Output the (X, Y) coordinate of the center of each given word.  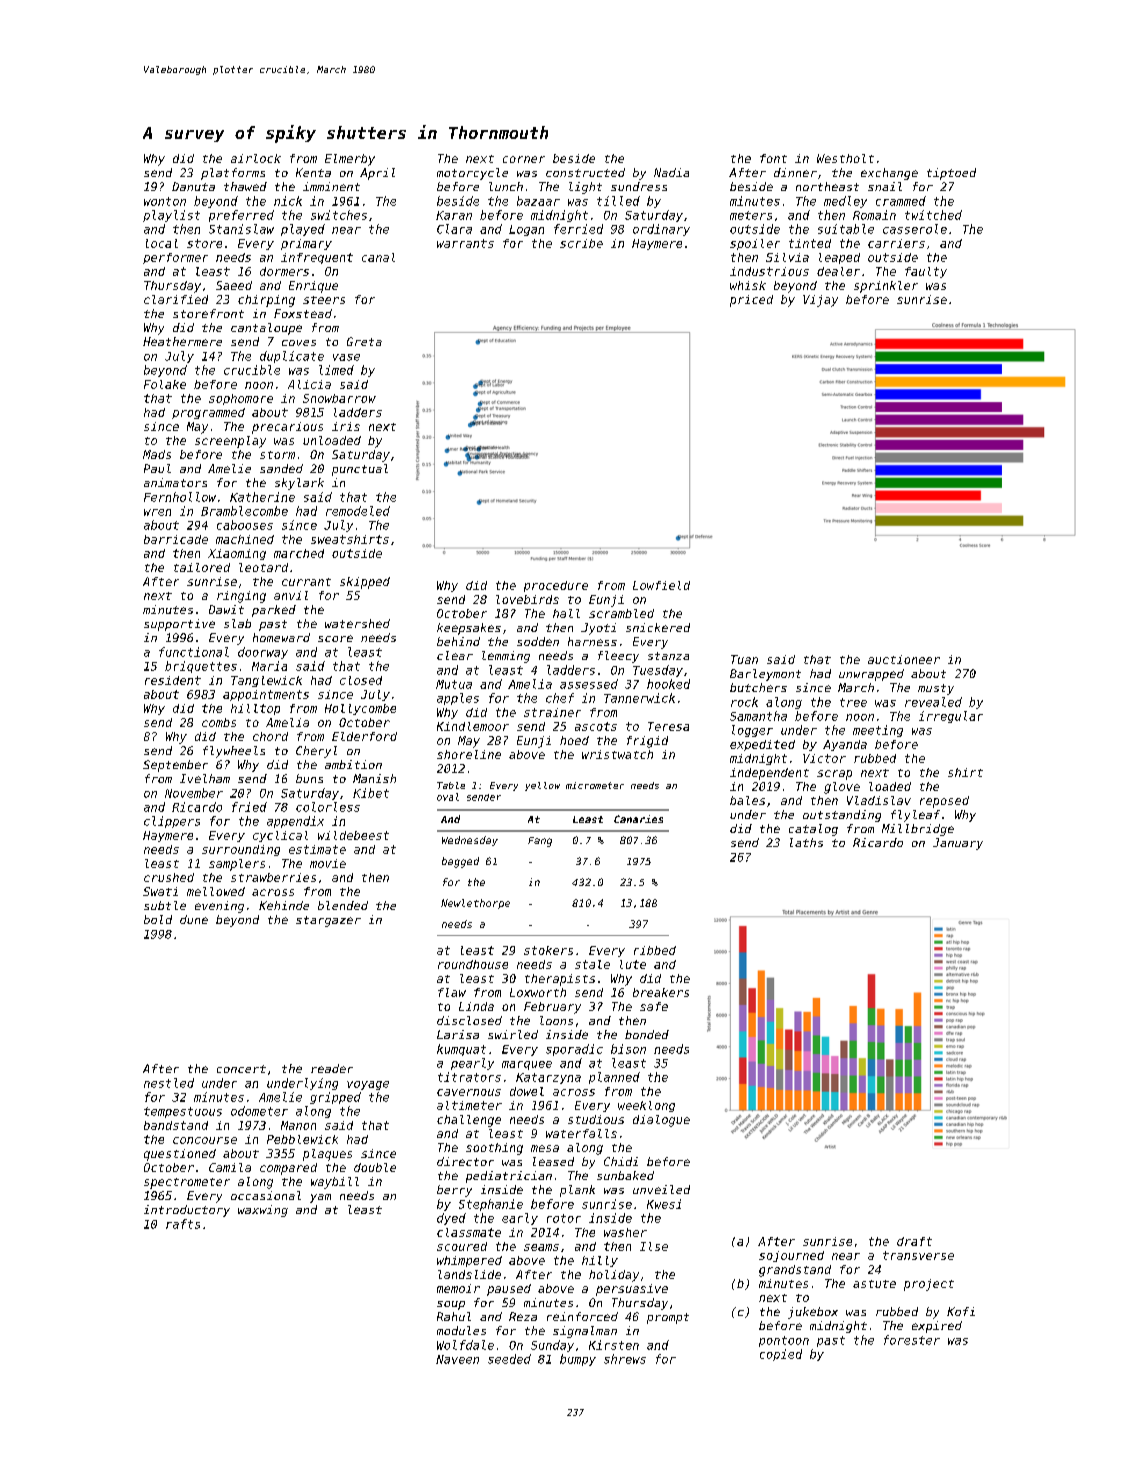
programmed (208, 413)
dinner (795, 172)
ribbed (655, 950)
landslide (469, 1274)
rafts (183, 1224)
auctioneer (904, 659)
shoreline (469, 754)
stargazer (328, 921)
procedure (556, 586)
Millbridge (918, 830)
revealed (933, 702)
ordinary (661, 230)
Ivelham (205, 778)
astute (874, 1284)
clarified (176, 299)
